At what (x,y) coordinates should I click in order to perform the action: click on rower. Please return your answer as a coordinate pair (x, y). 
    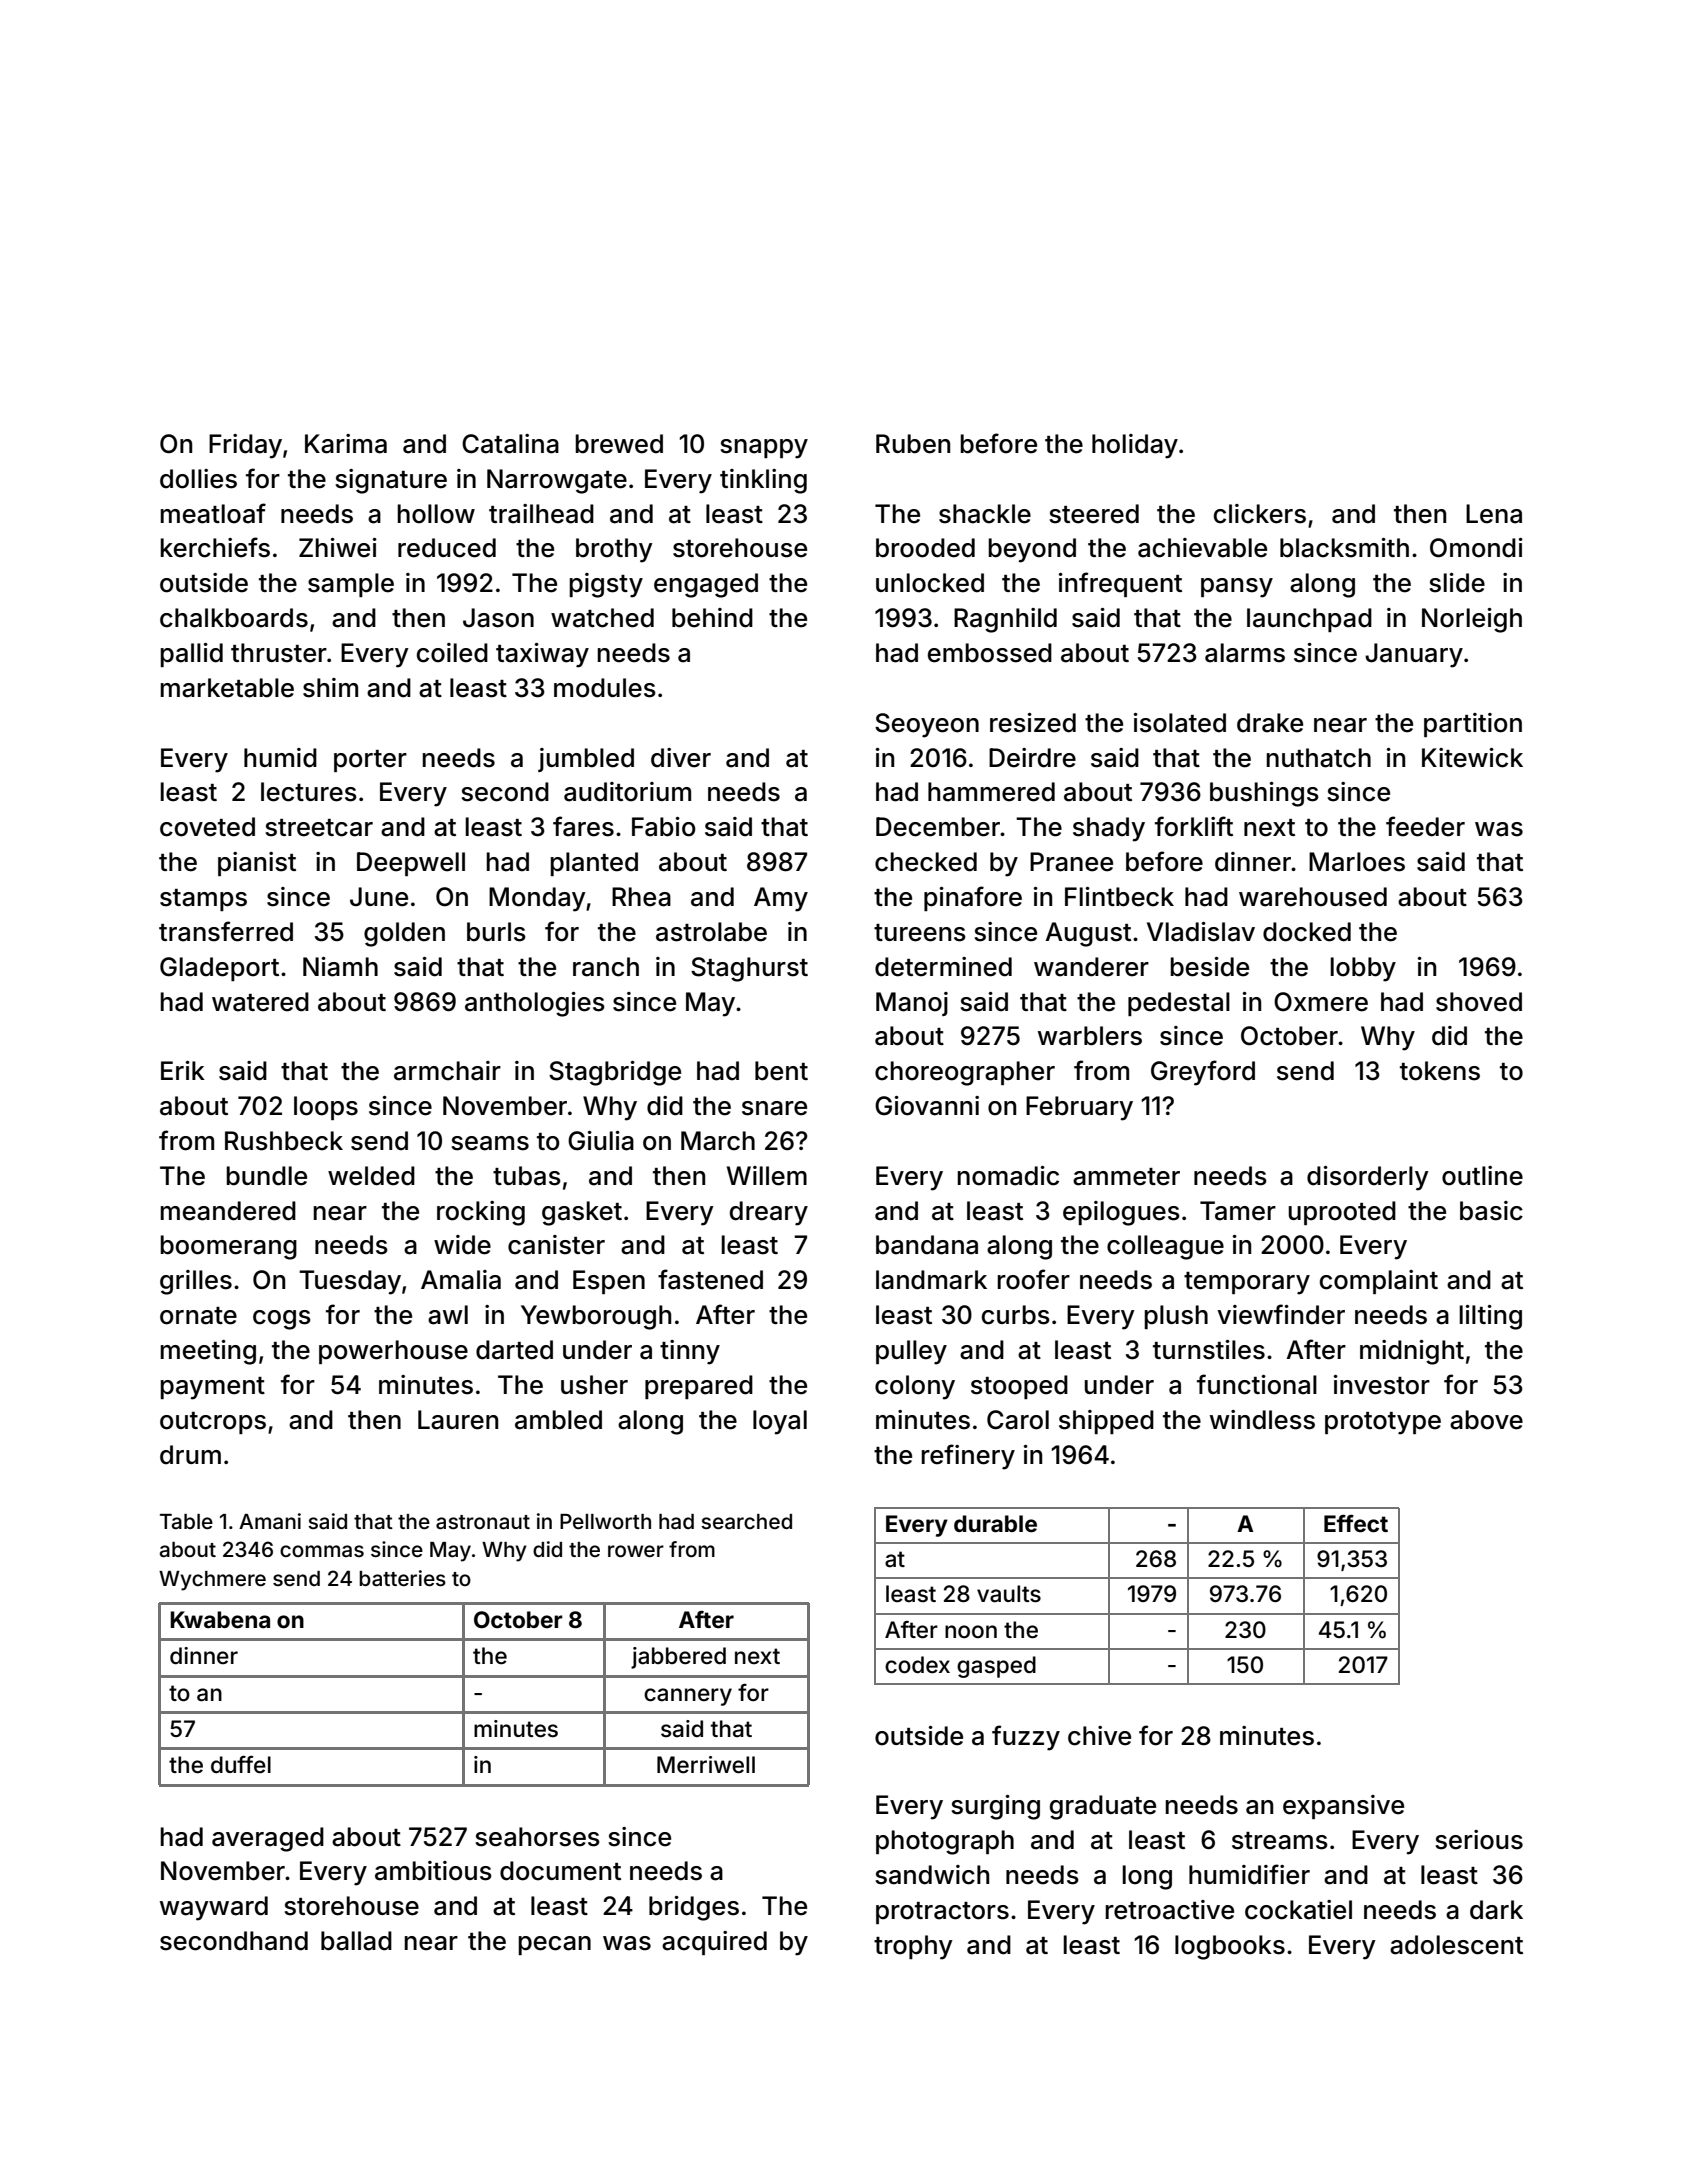
    Looking at the image, I should click on (636, 1551).
